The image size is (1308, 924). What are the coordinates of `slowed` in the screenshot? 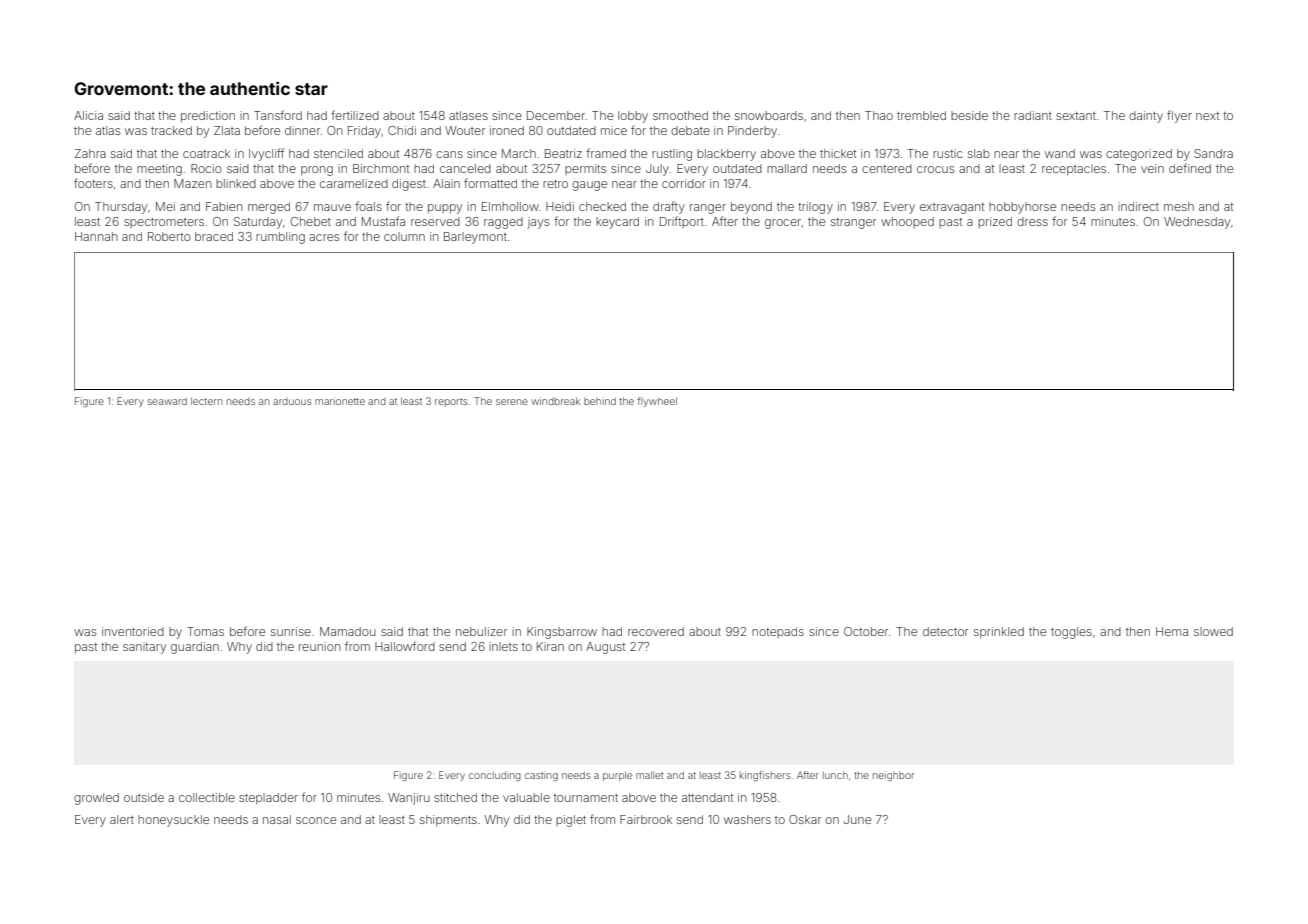 It's located at (1213, 631).
